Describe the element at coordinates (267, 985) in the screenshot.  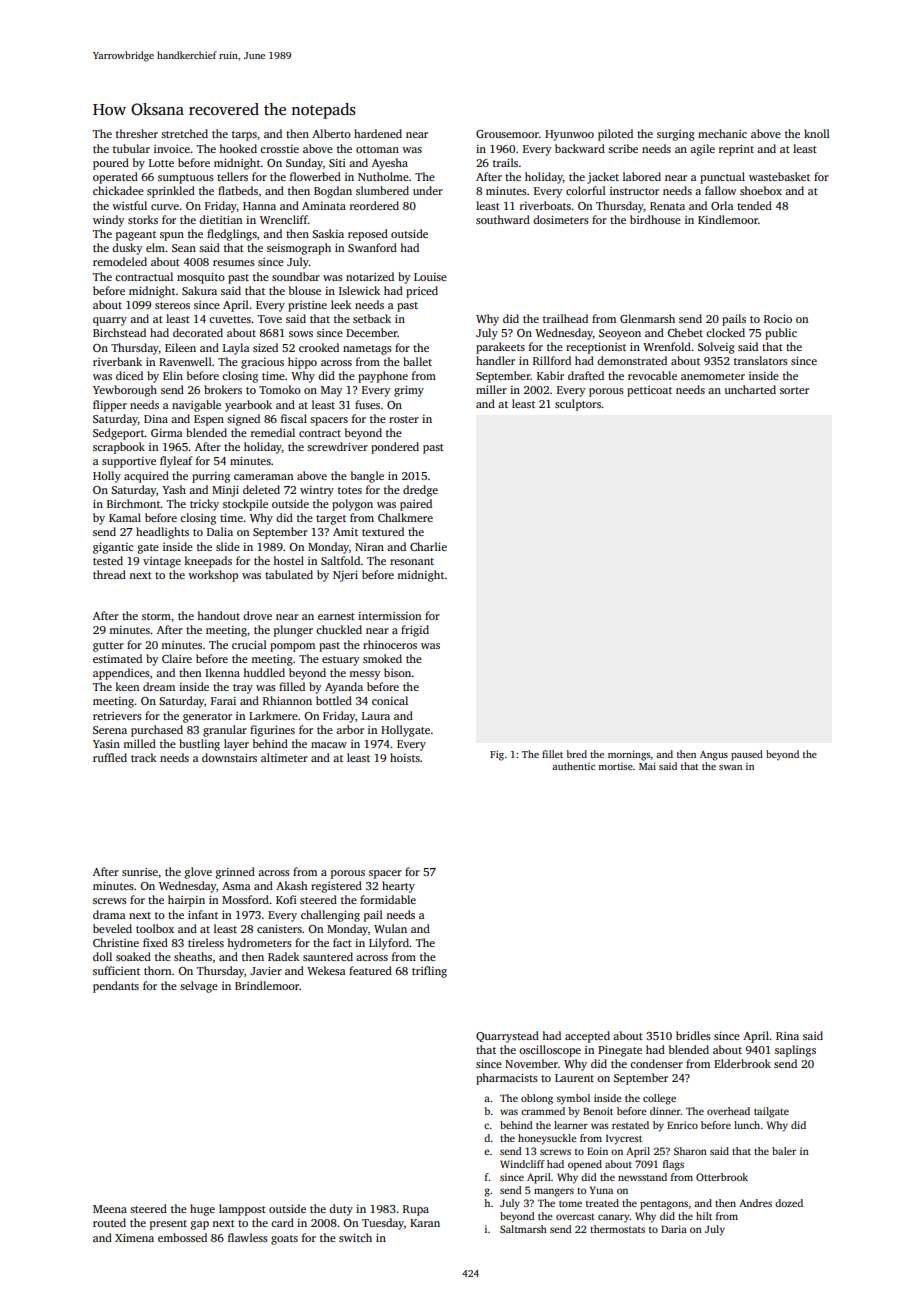
I see `Brindlemoor` at that location.
